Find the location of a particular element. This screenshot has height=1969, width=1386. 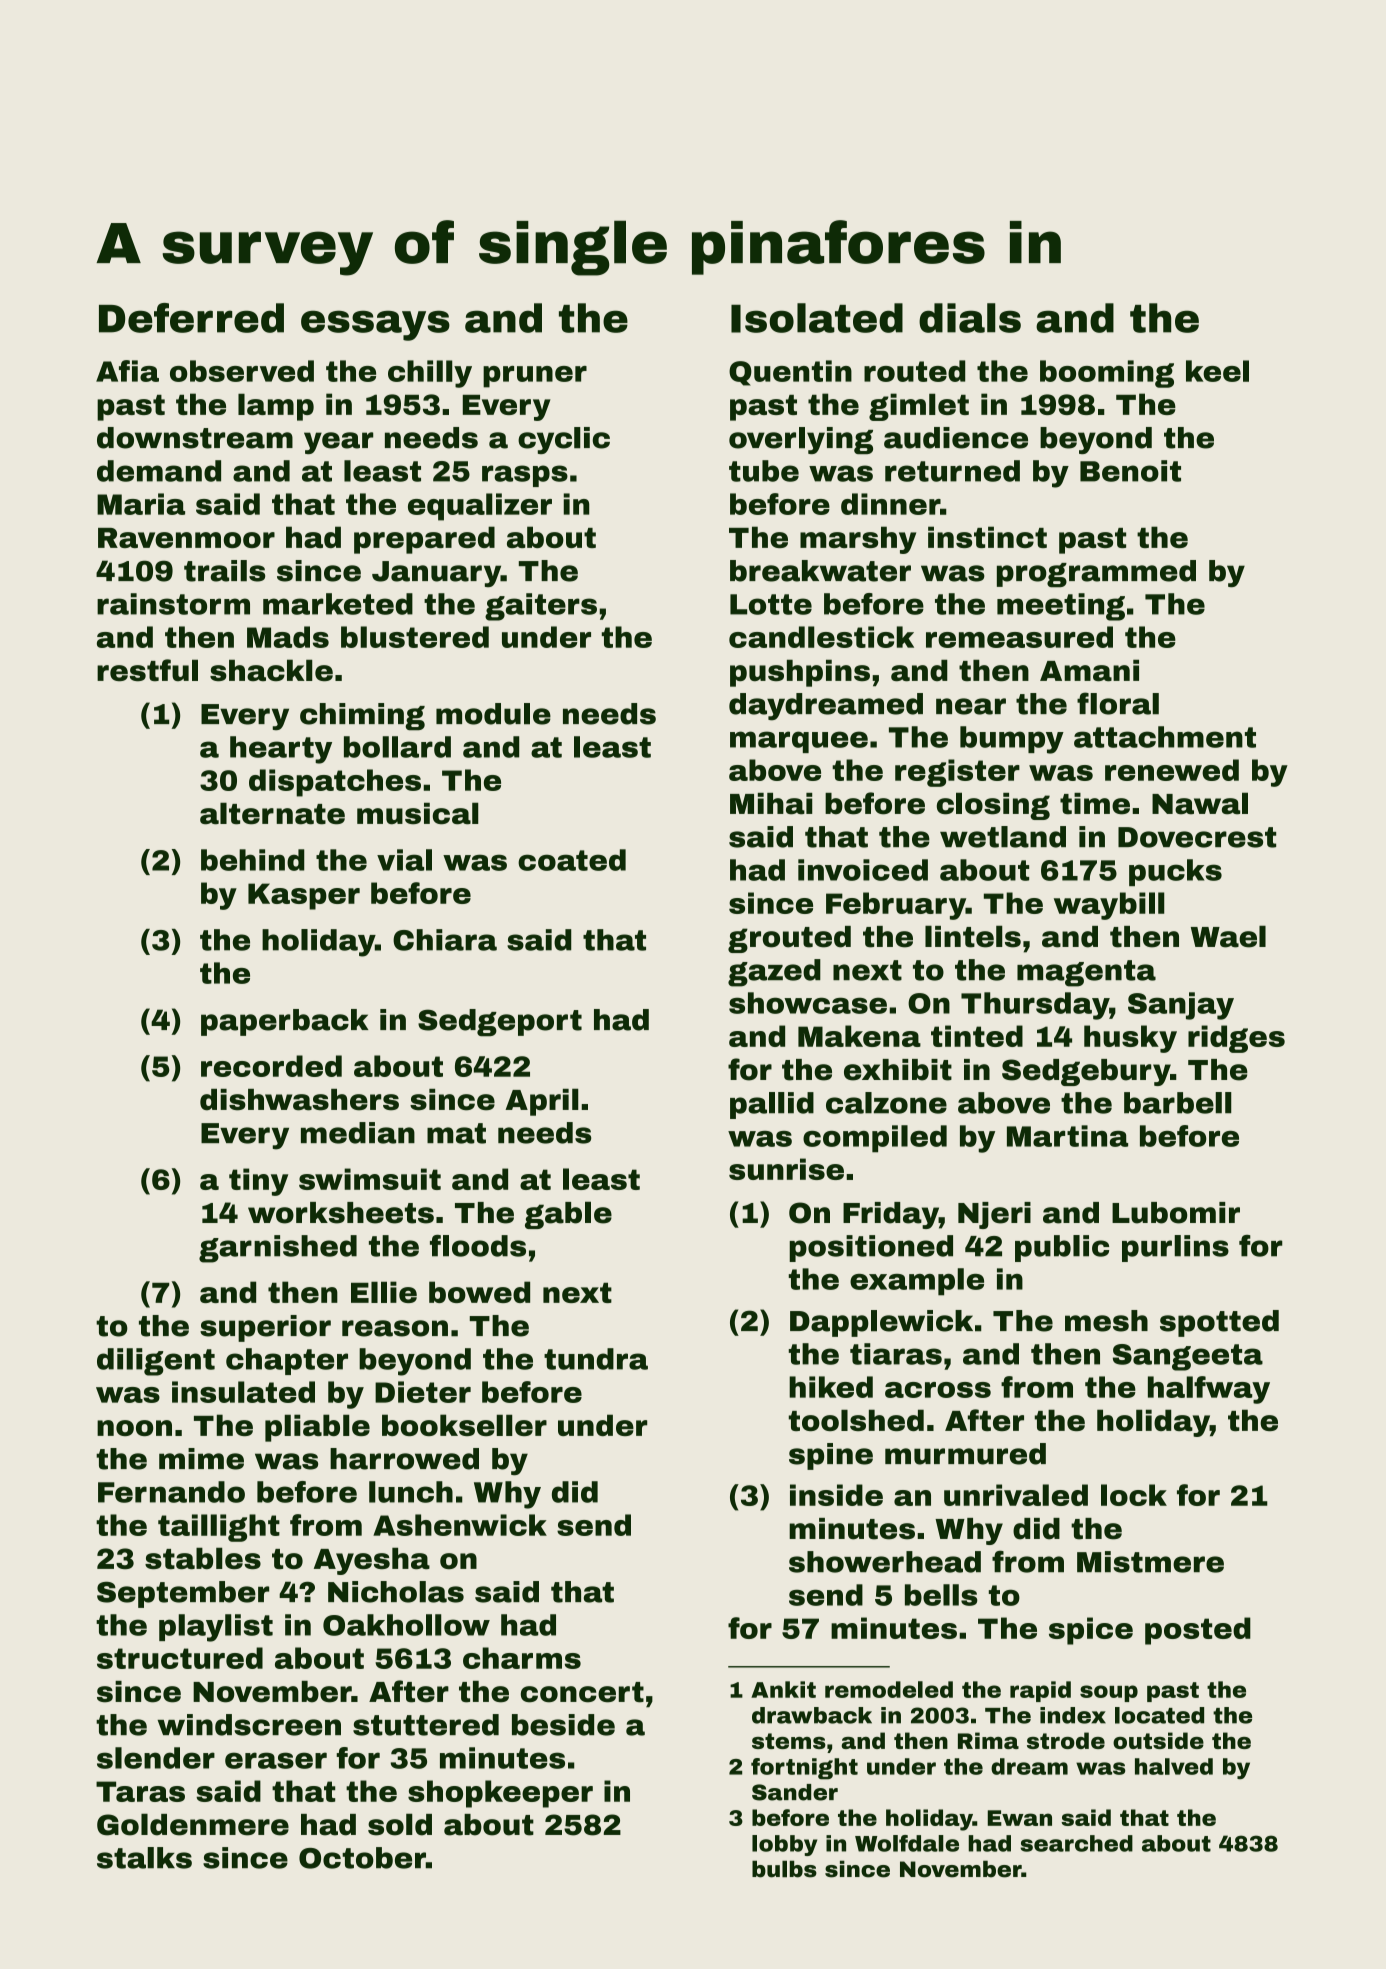

located is located at coordinates (1159, 1715).
